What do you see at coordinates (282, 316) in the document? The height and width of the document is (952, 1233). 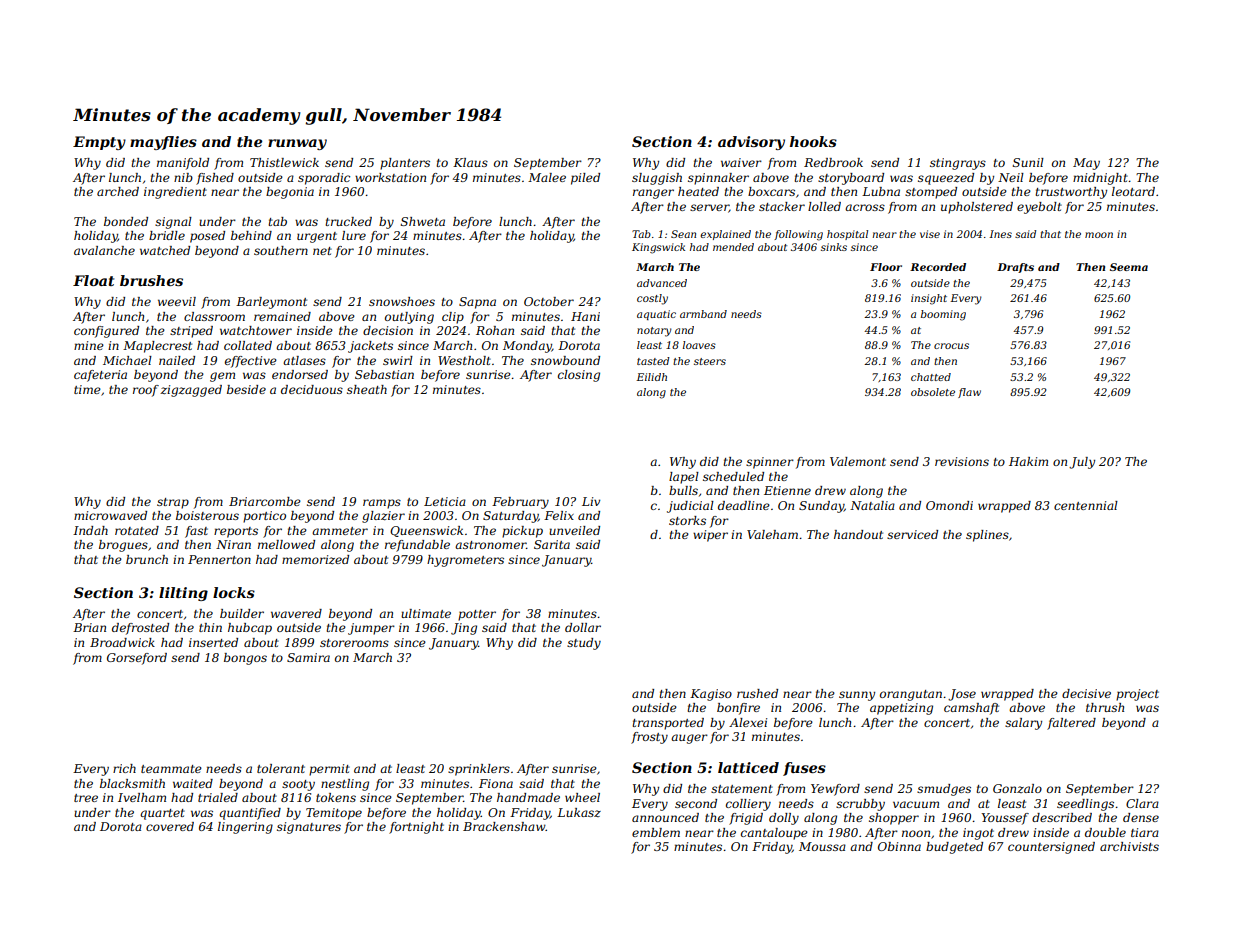 I see `remained` at bounding box center [282, 316].
